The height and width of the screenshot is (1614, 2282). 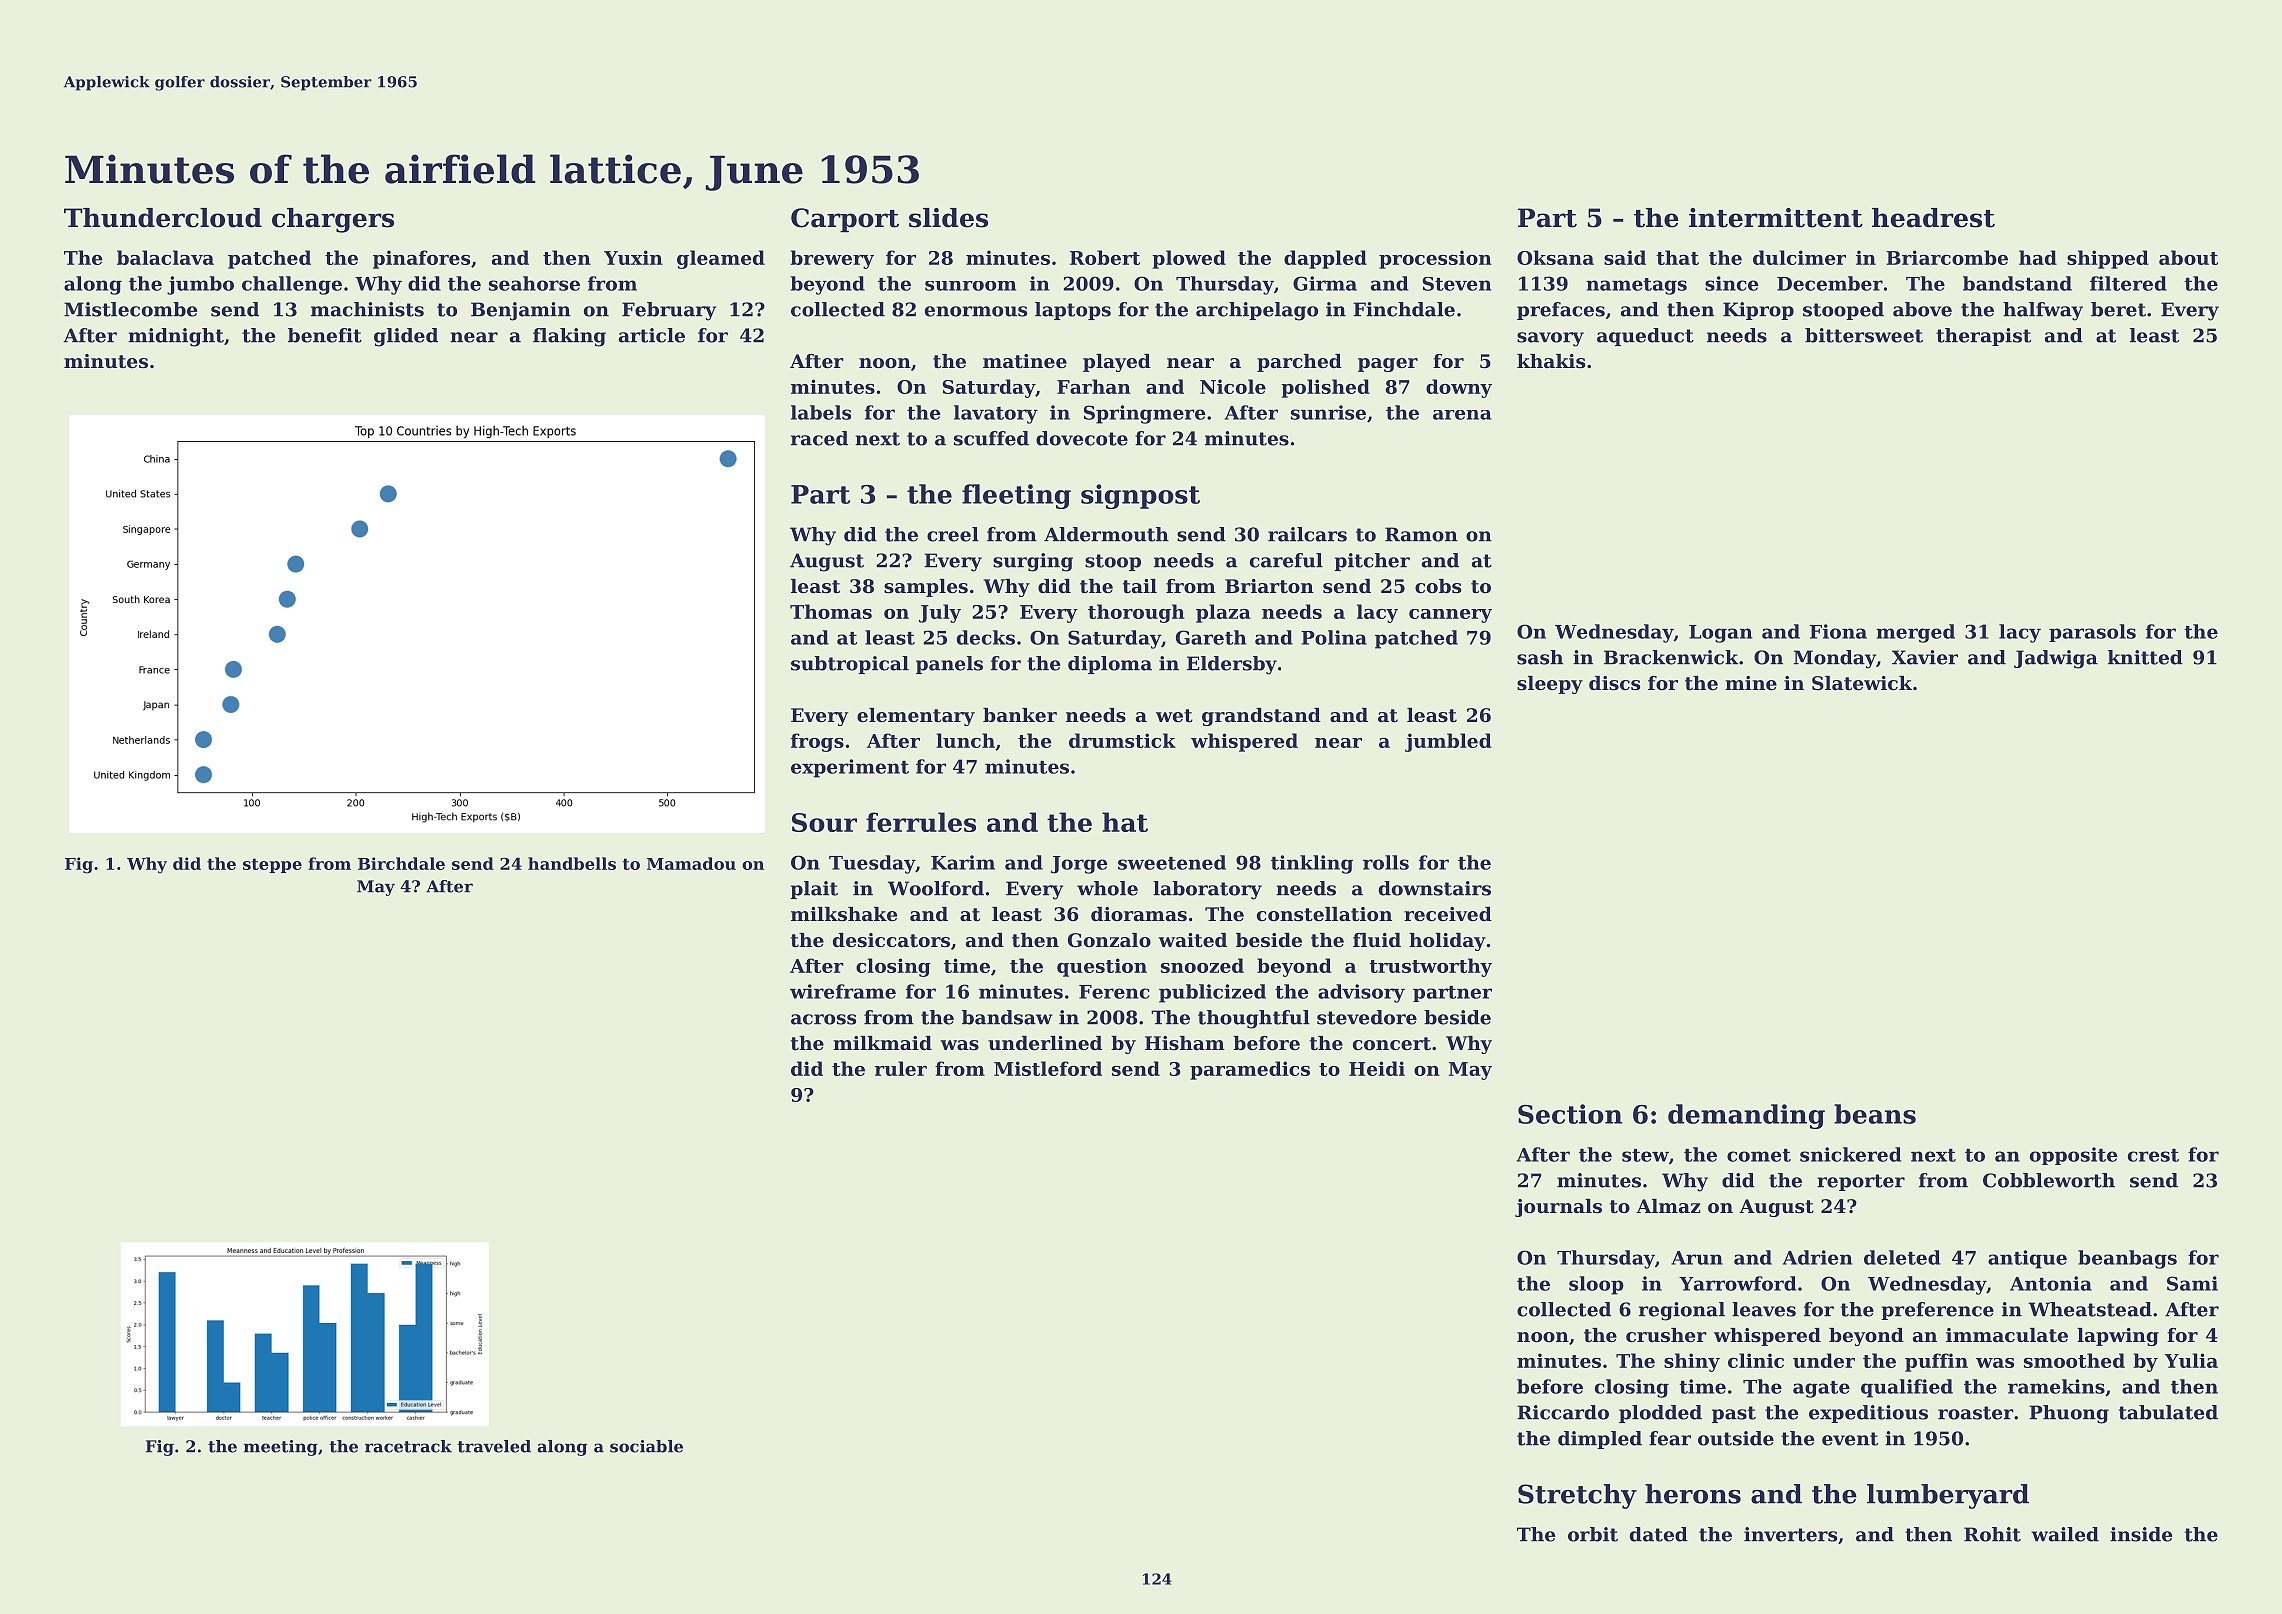 I want to click on Mistleford, so click(x=1048, y=1068).
